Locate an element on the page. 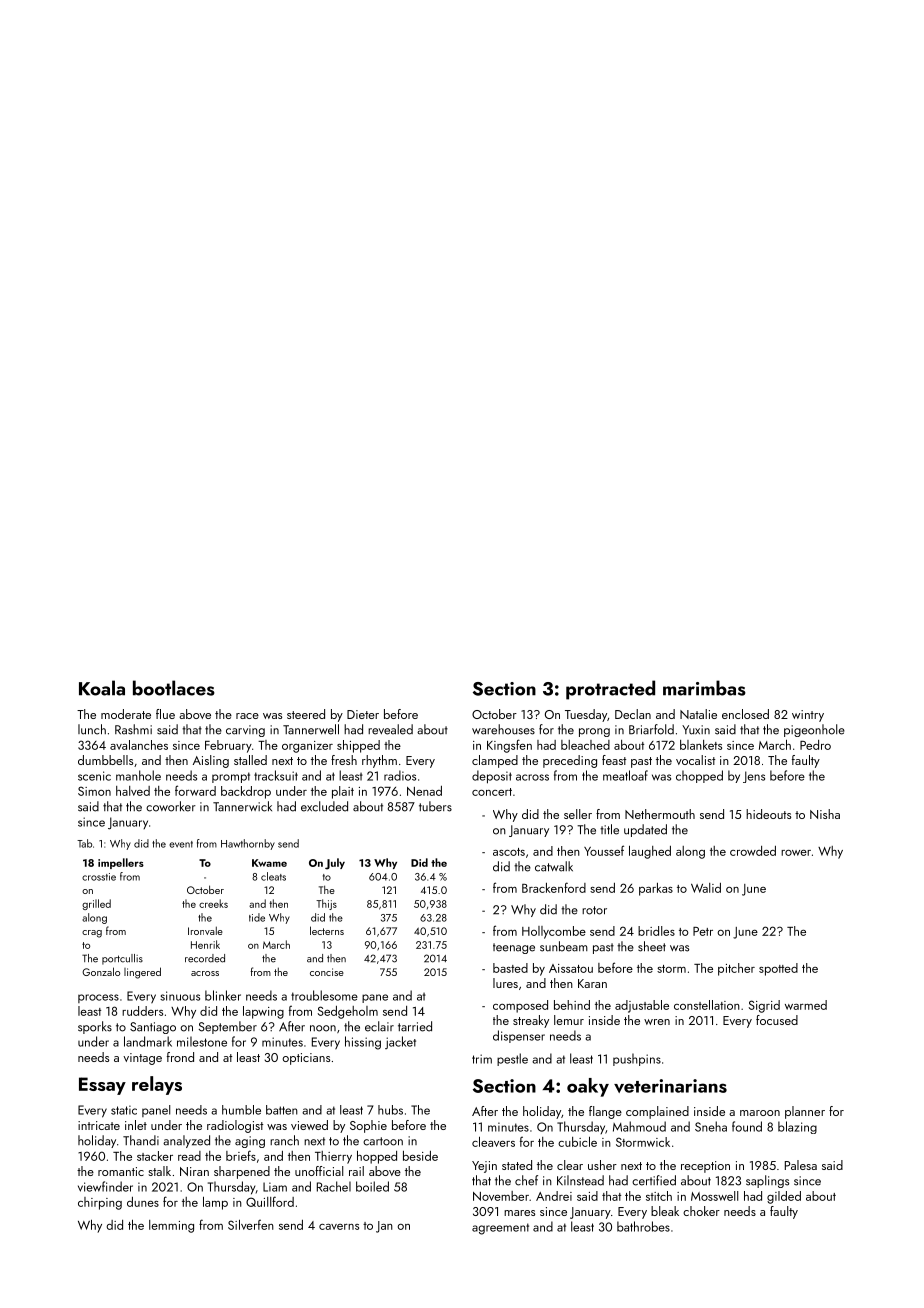 This image has height=1308, width=924. protracted is located at coordinates (610, 690).
